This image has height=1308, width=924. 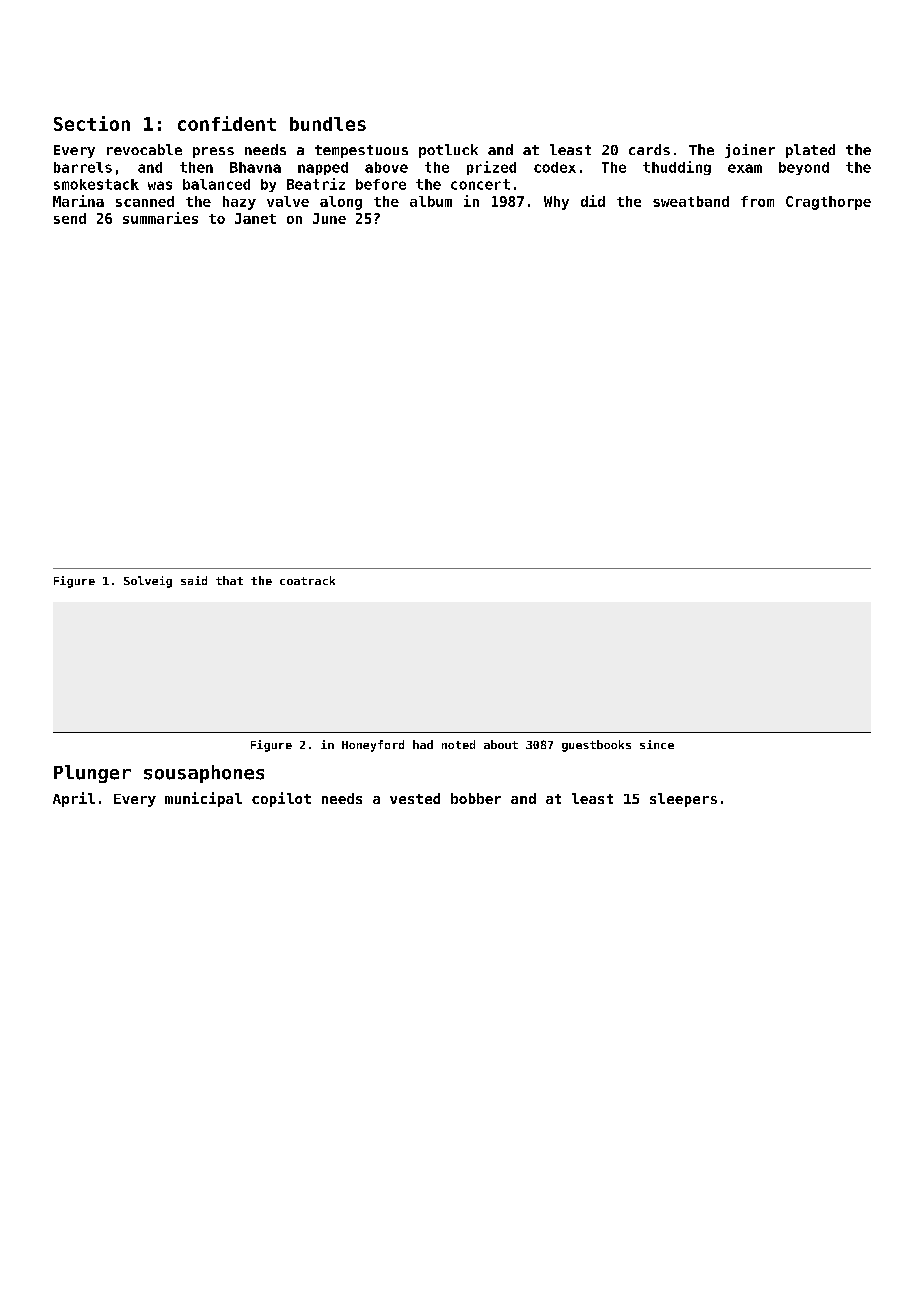 I want to click on since, so click(x=657, y=744).
